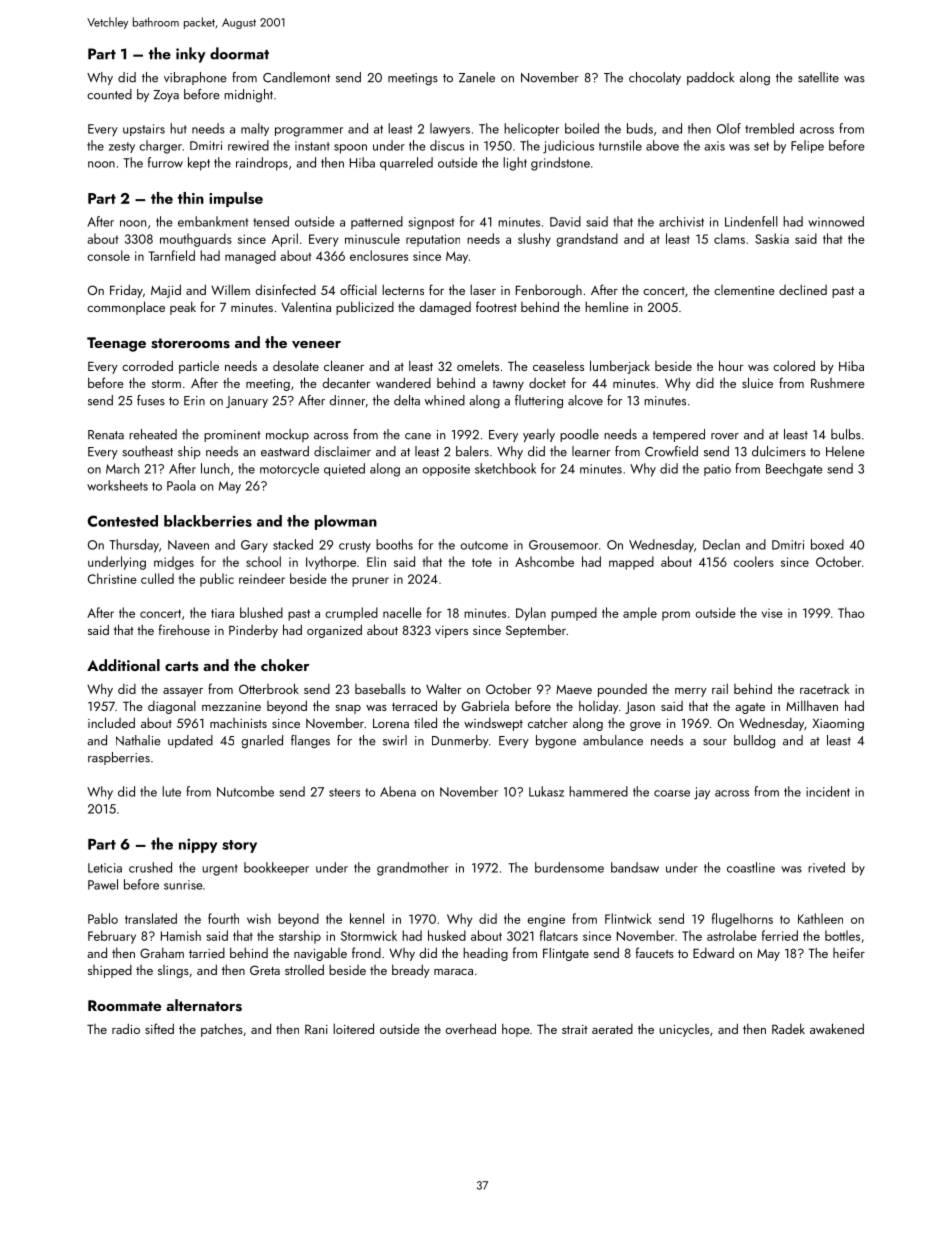 The height and width of the screenshot is (1233, 952). I want to click on maraca, so click(453, 972).
